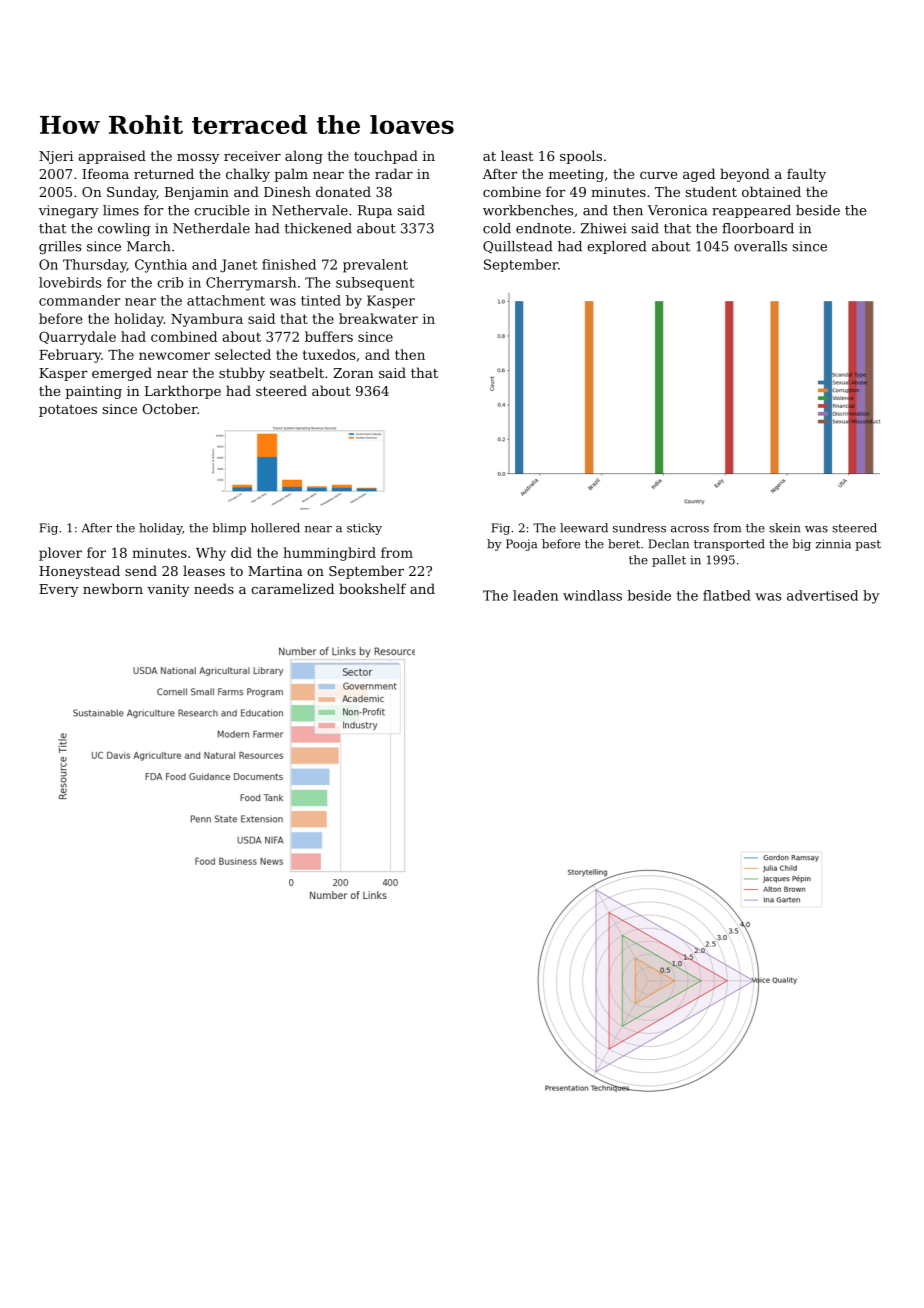 This screenshot has width=924, height=1308. I want to click on overalls, so click(760, 246).
